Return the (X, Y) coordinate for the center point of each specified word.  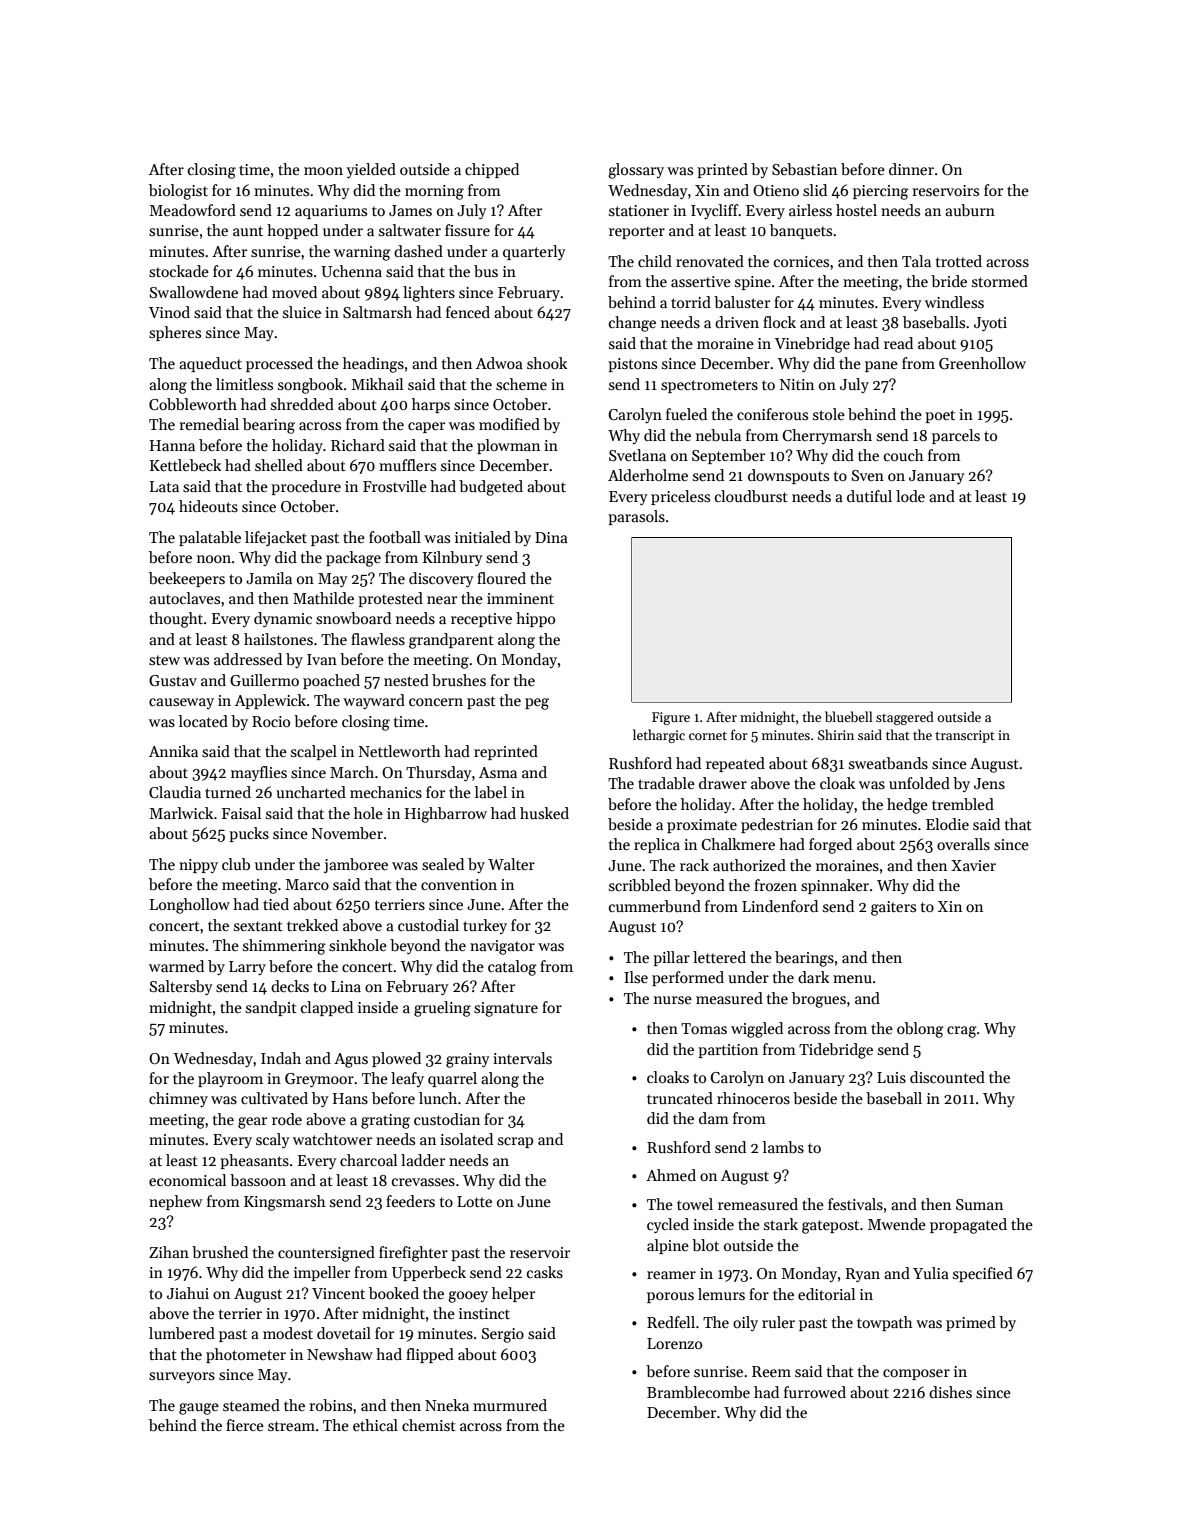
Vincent (338, 1293)
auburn (970, 210)
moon (323, 171)
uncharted (311, 792)
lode (910, 496)
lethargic (659, 736)
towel (695, 1204)
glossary (636, 171)
